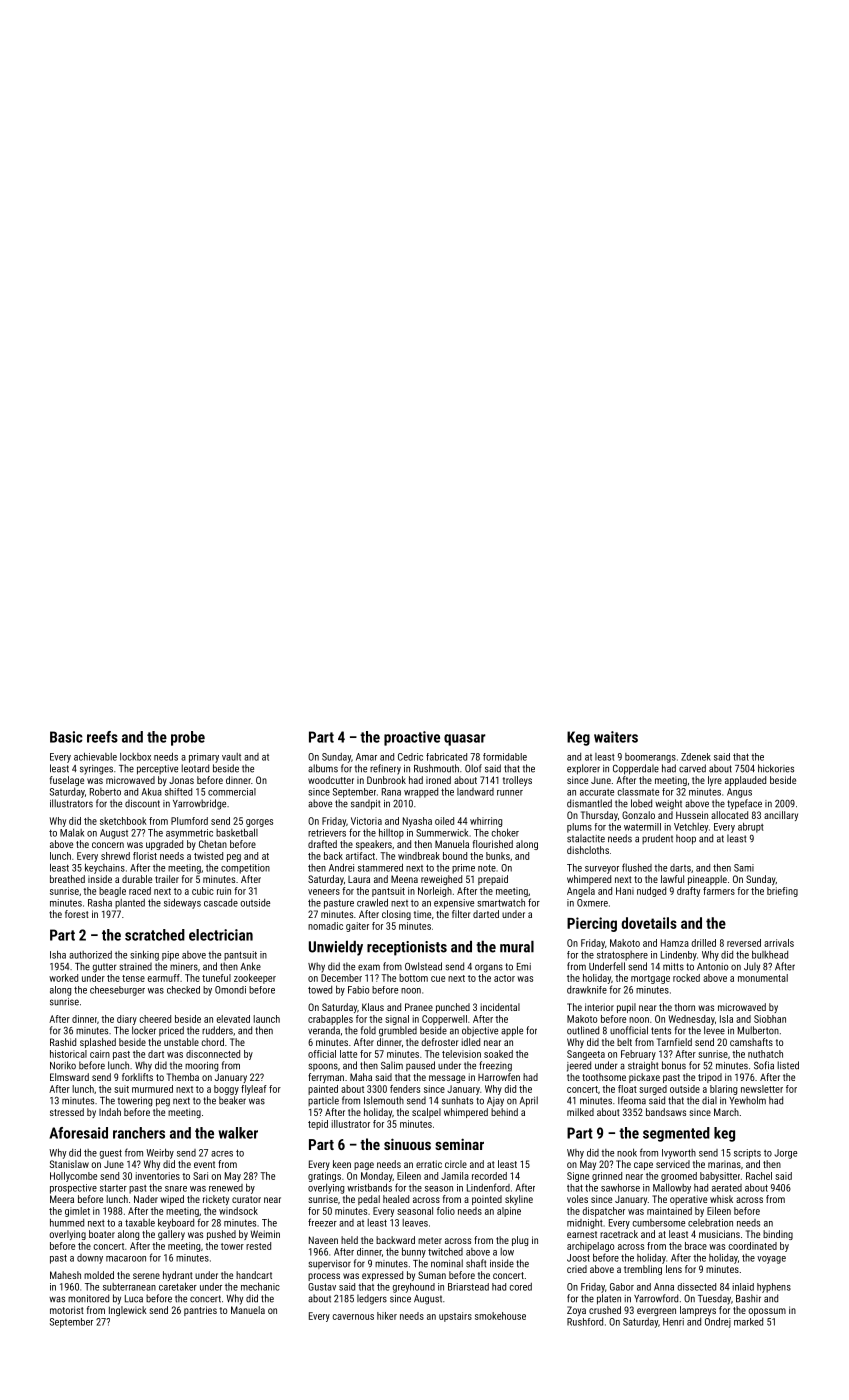 This screenshot has width=849, height=1400. I want to click on Rushford, so click(585, 1322).
